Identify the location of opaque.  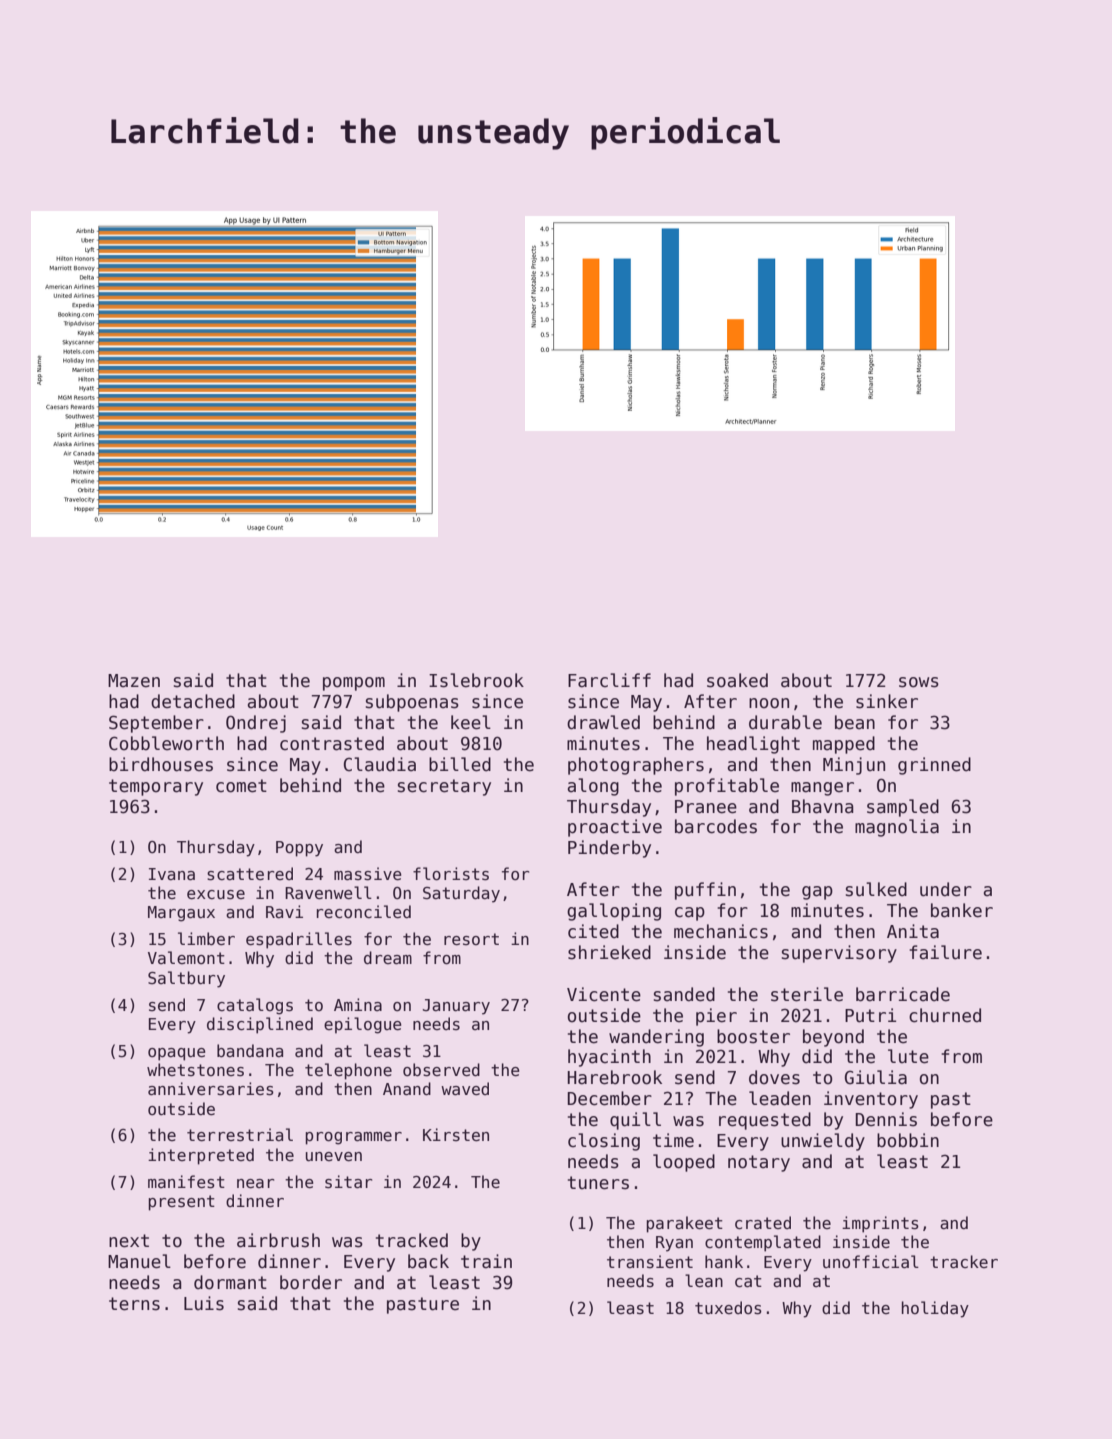
(177, 1054).
